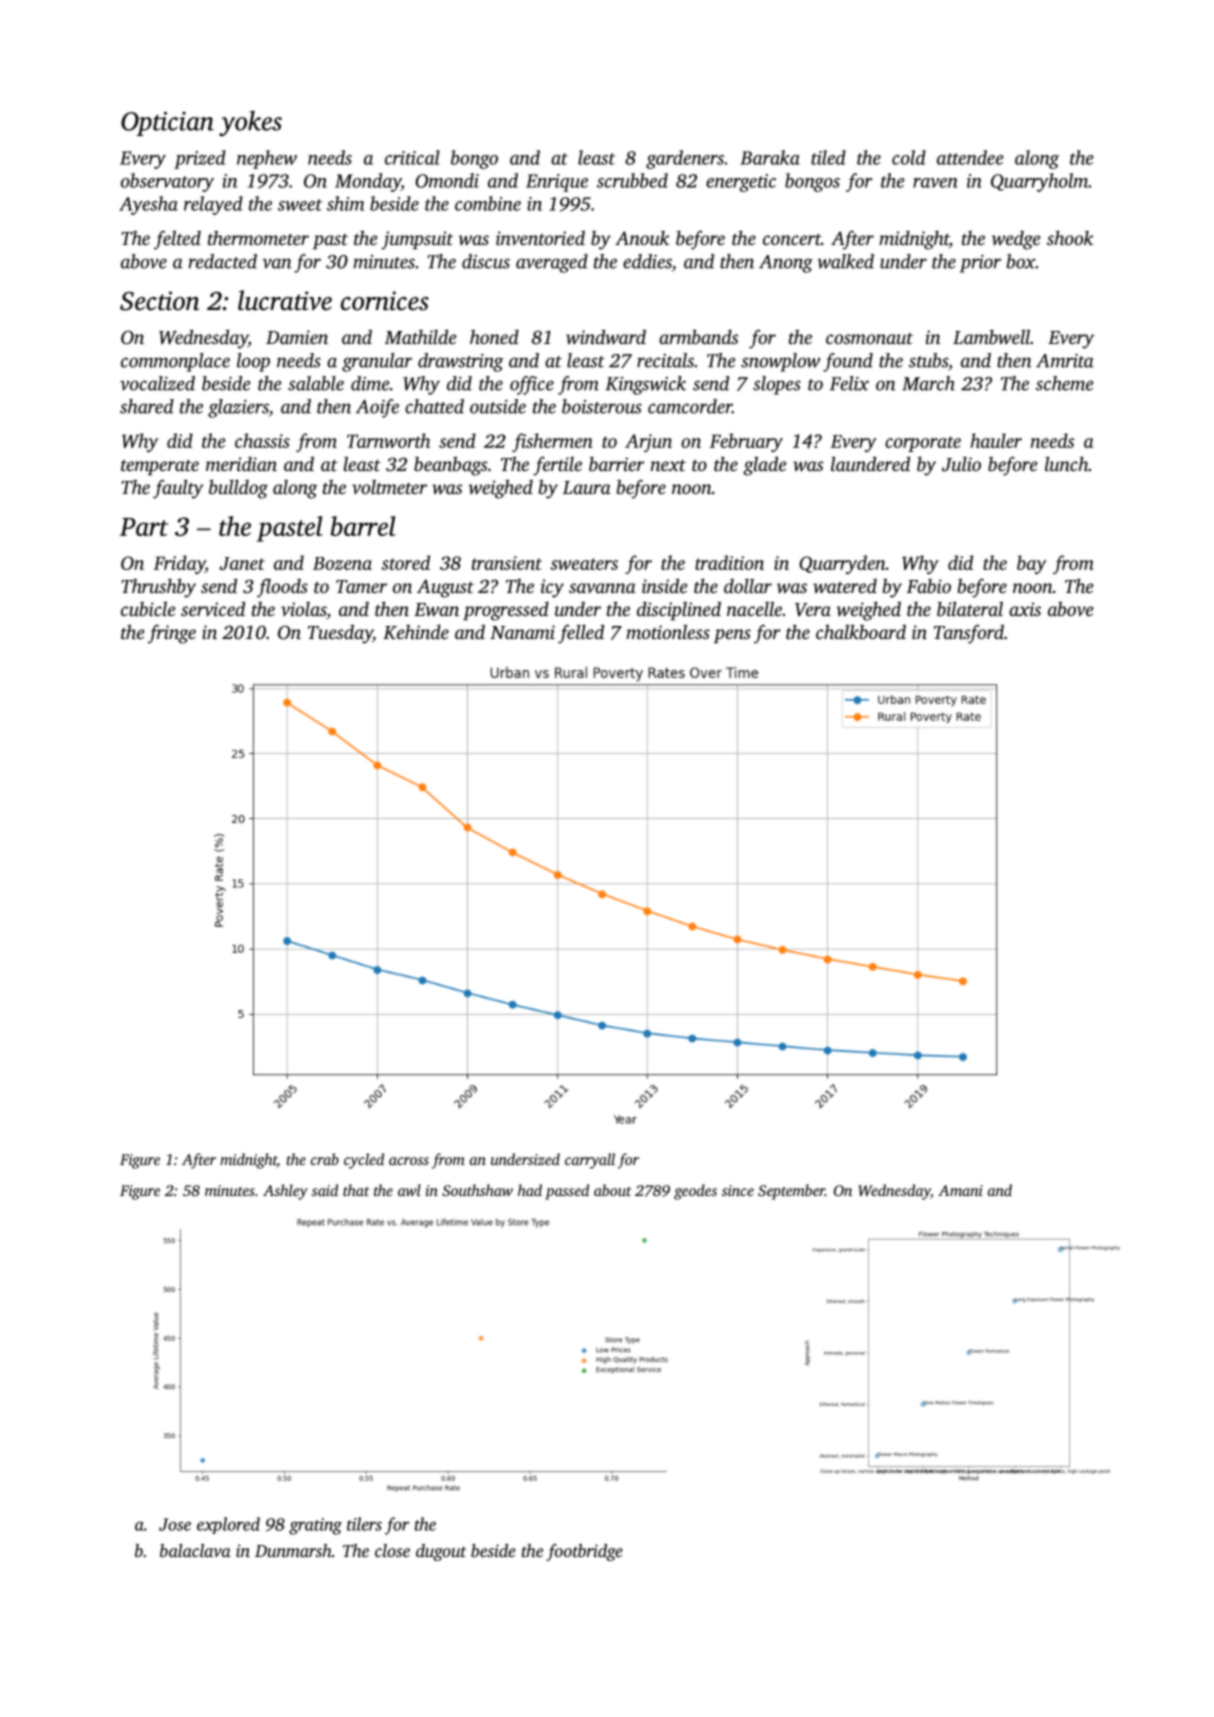 Image resolution: width=1214 pixels, height=1717 pixels. I want to click on had, so click(530, 1190).
